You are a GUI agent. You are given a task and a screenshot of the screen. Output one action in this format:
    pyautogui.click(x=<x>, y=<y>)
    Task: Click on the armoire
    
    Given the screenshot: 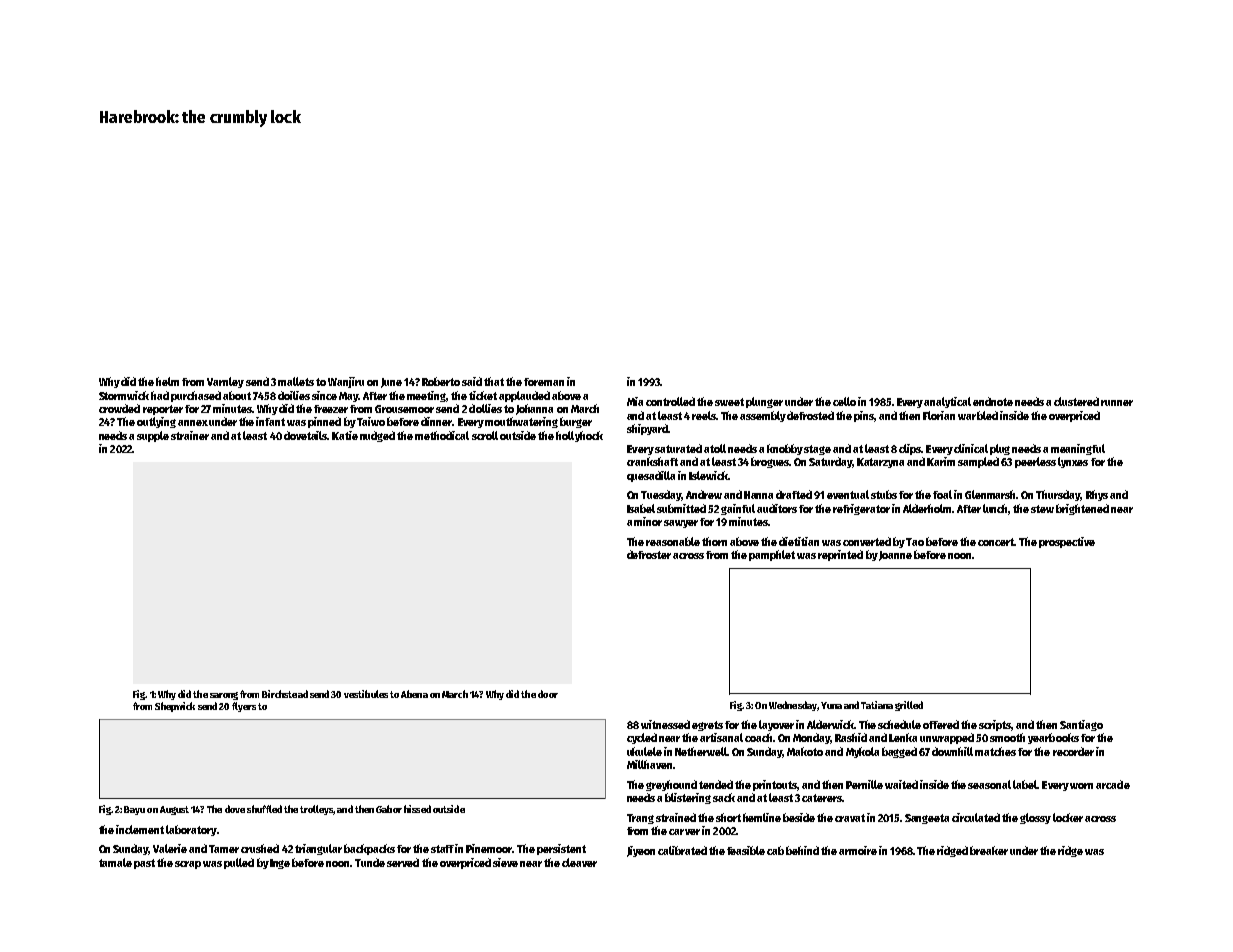 What is the action you would take?
    pyautogui.click(x=858, y=850)
